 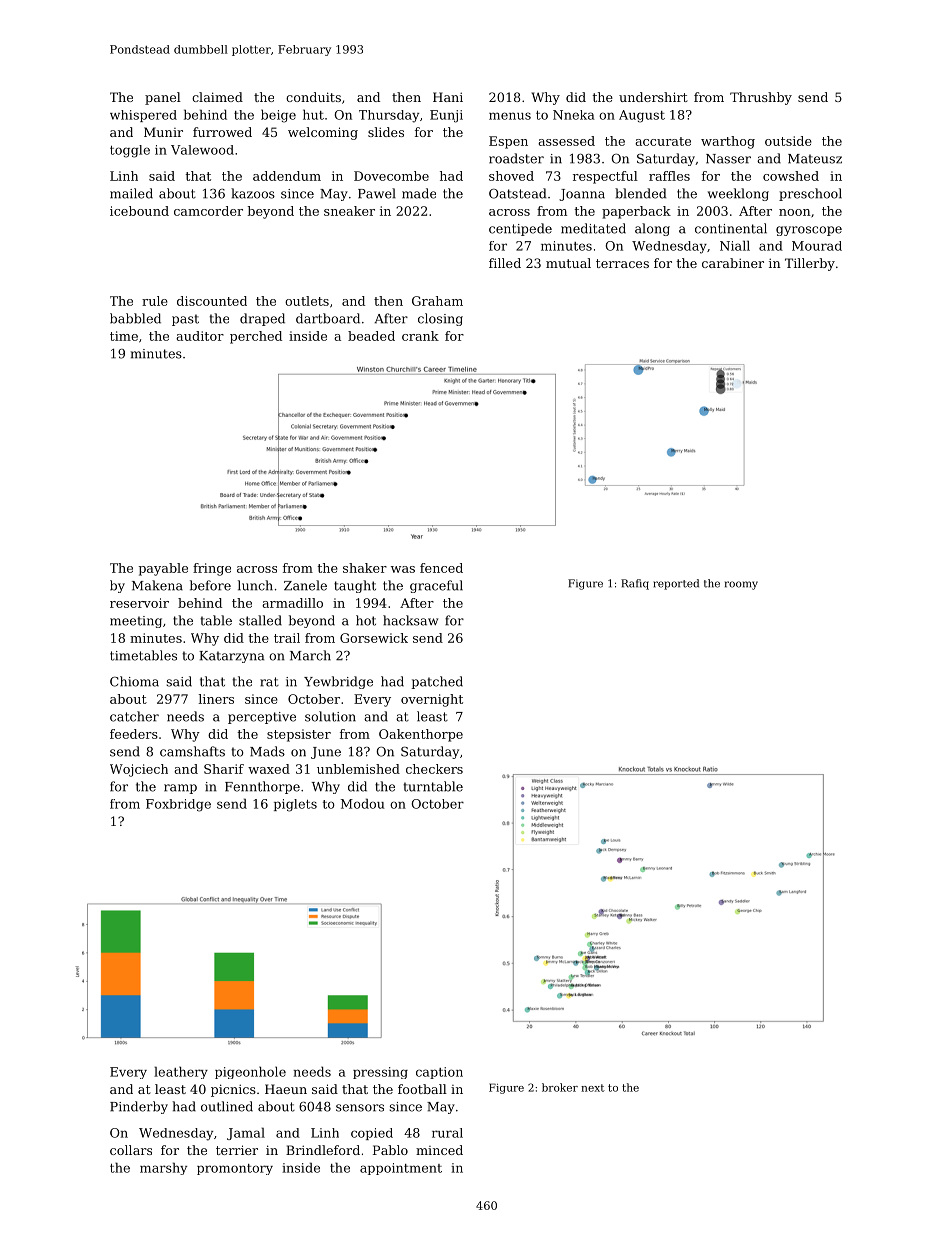 I want to click on roomy, so click(x=741, y=585).
